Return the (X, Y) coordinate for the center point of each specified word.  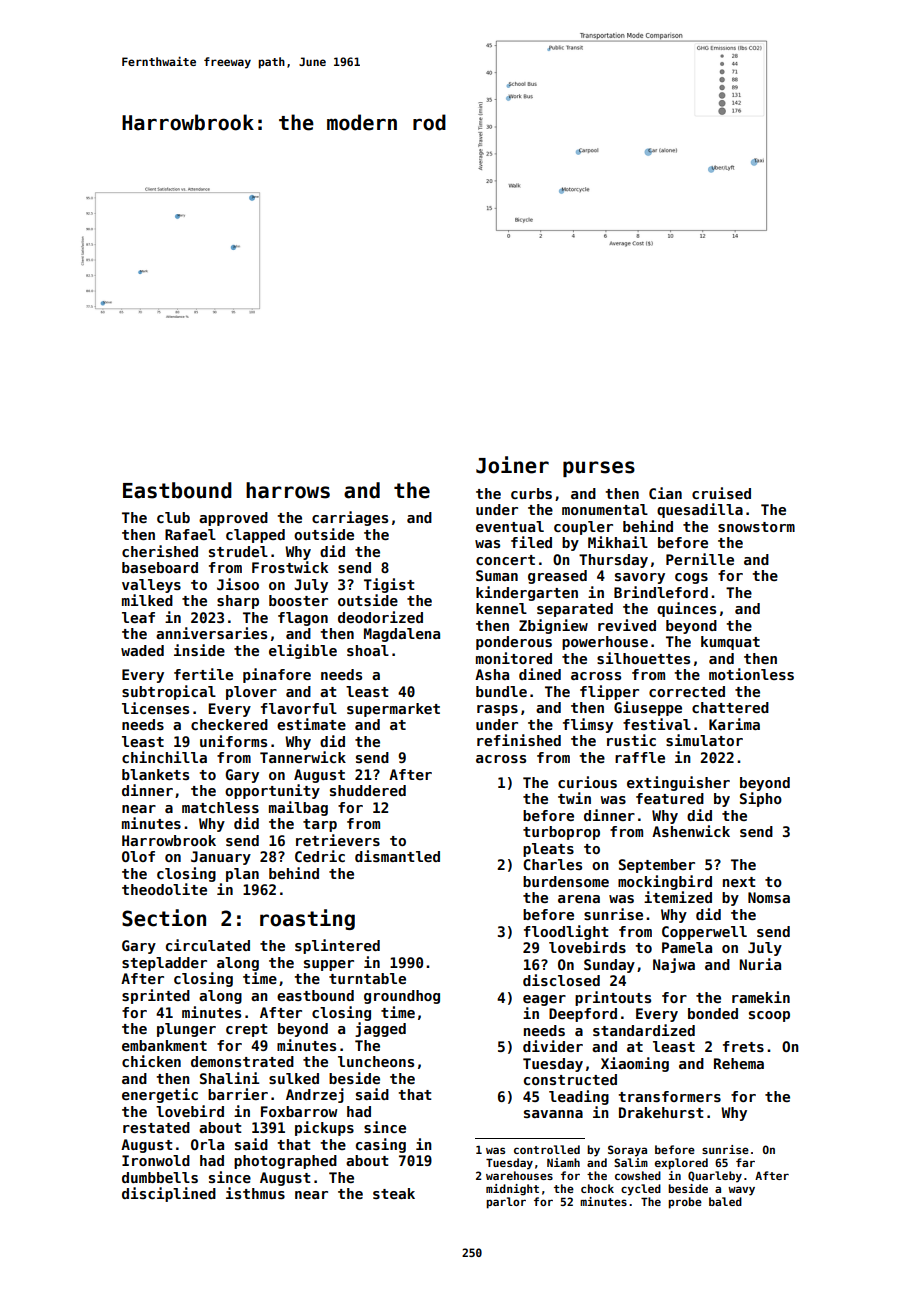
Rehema (739, 1063)
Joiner (512, 465)
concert (505, 560)
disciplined (169, 1194)
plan (242, 875)
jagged (380, 1029)
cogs (691, 578)
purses (599, 469)
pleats (548, 850)
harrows (288, 490)
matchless (220, 807)
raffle (640, 757)
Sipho (761, 799)
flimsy (588, 725)
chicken (151, 1061)
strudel (238, 551)
